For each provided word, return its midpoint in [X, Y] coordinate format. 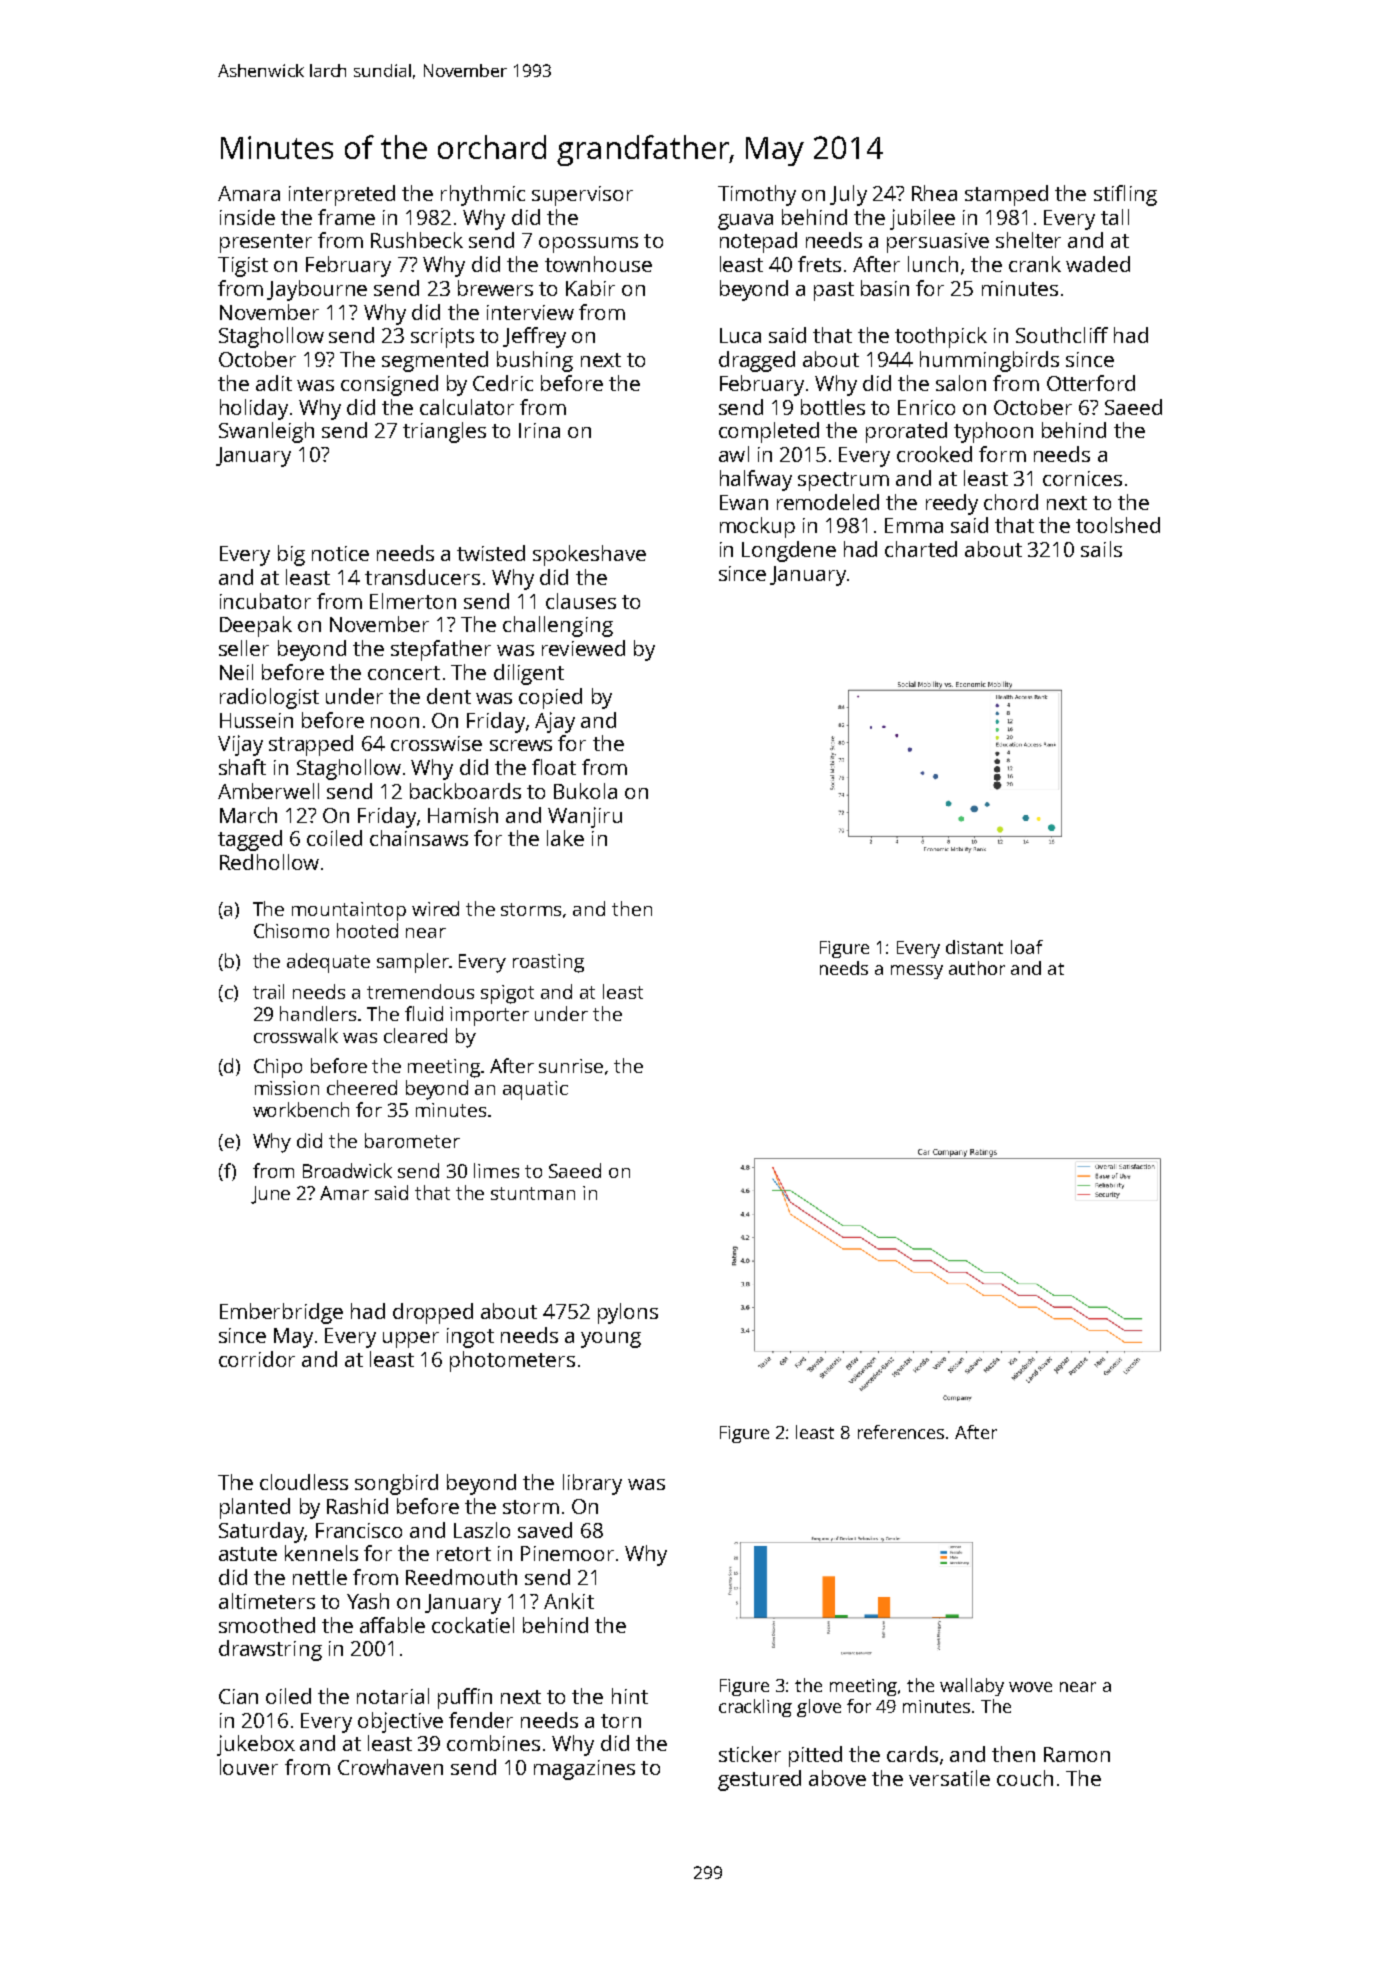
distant [974, 947]
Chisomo [291, 930]
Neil [236, 672]
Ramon [1077, 1754]
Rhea [934, 193]
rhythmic [483, 195]
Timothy [757, 195]
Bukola [585, 791]
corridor [257, 1359]
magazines [584, 1770]
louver [249, 1767]
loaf [1027, 947]
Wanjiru [585, 817]
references [901, 1432]
